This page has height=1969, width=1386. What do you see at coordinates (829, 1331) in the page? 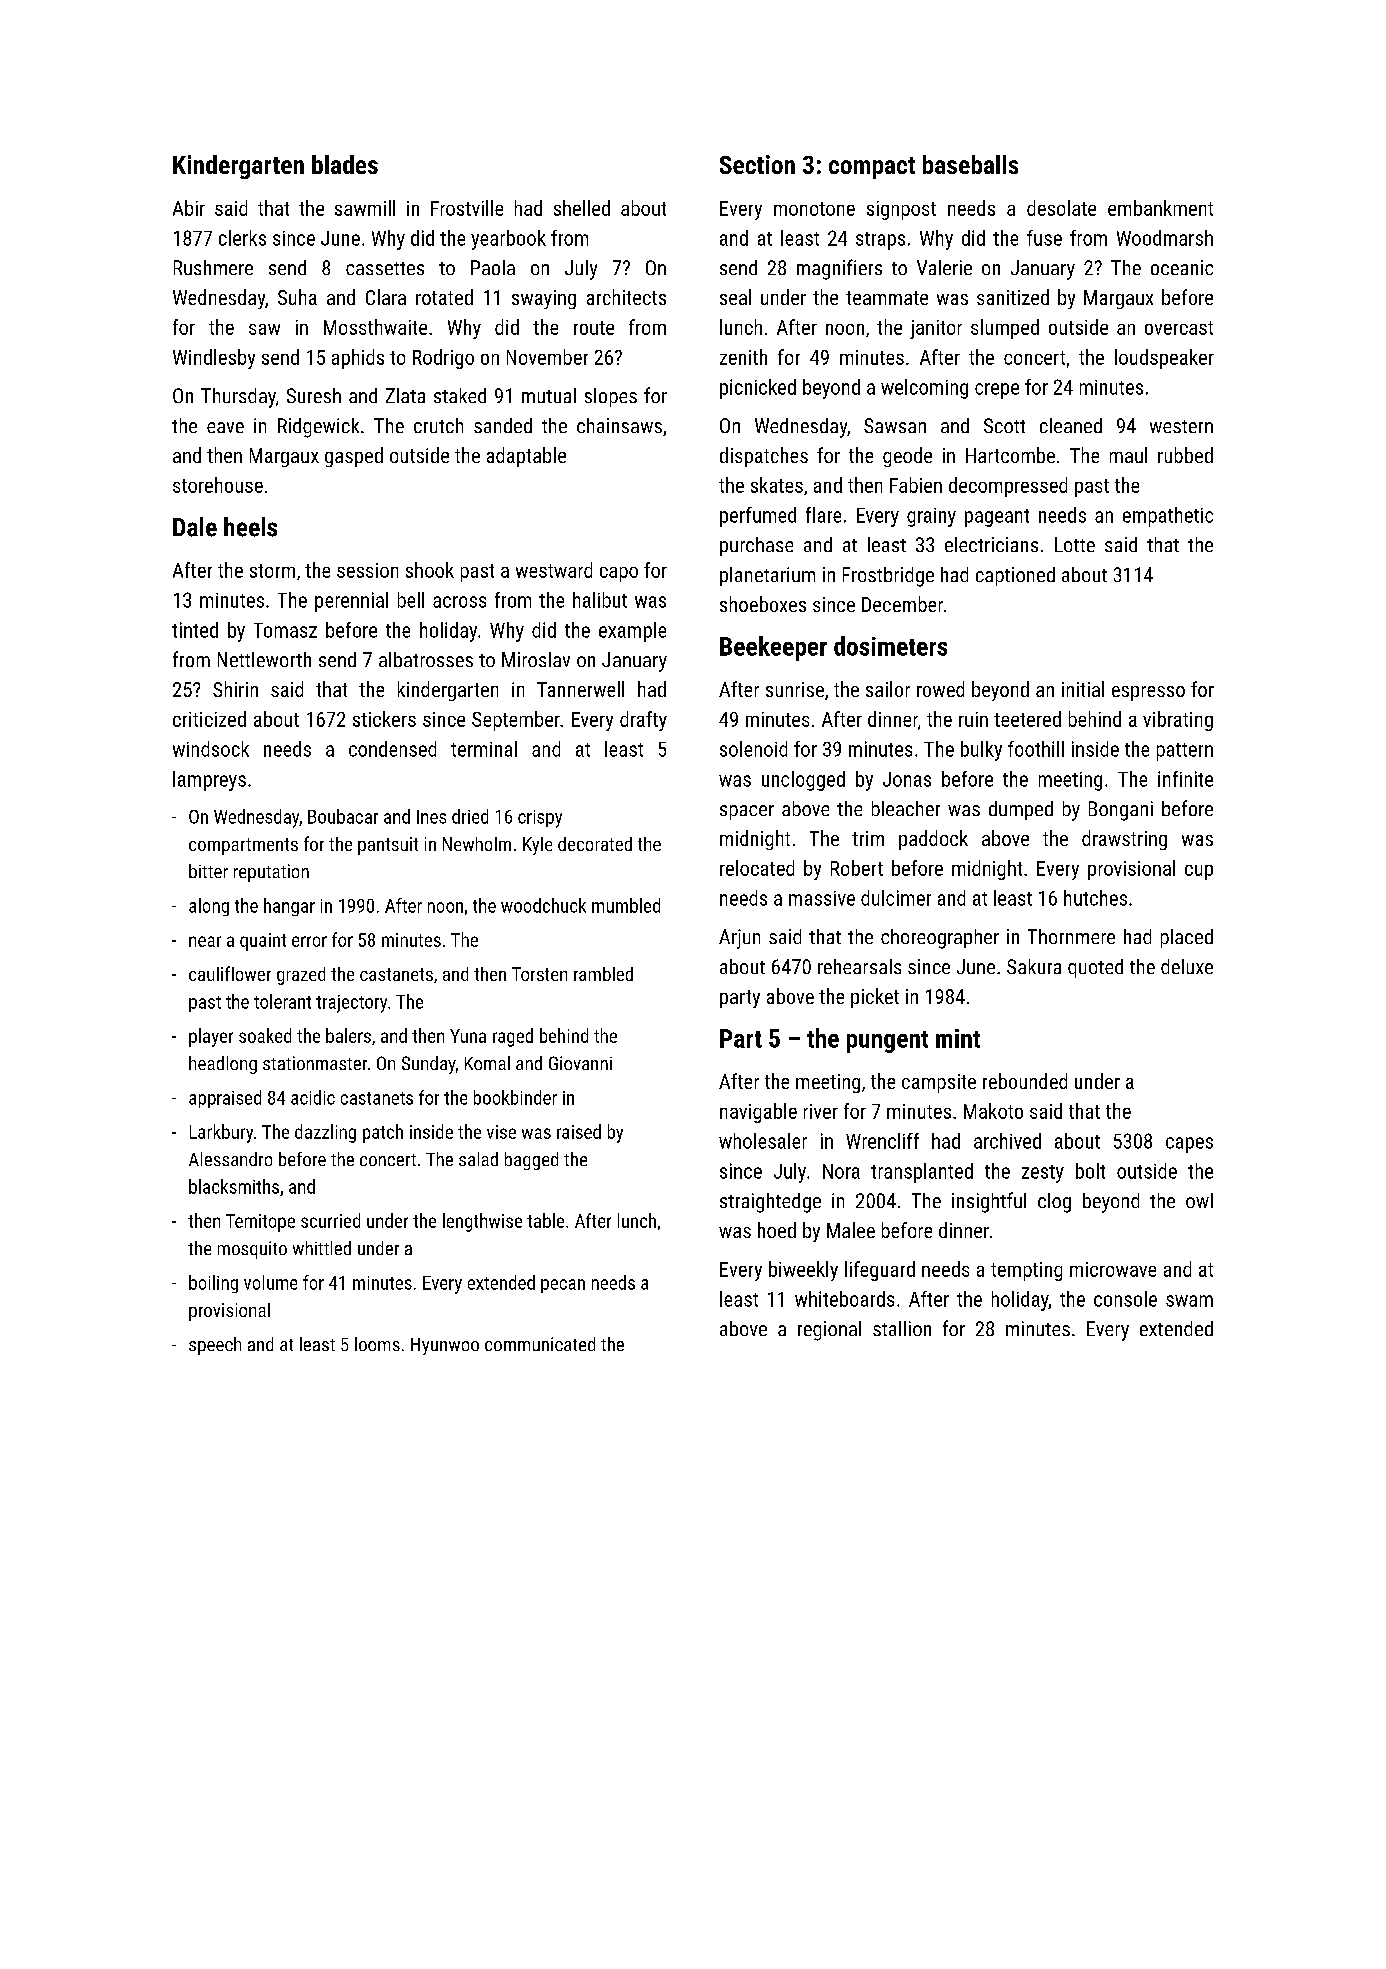
I see `regional` at bounding box center [829, 1331].
